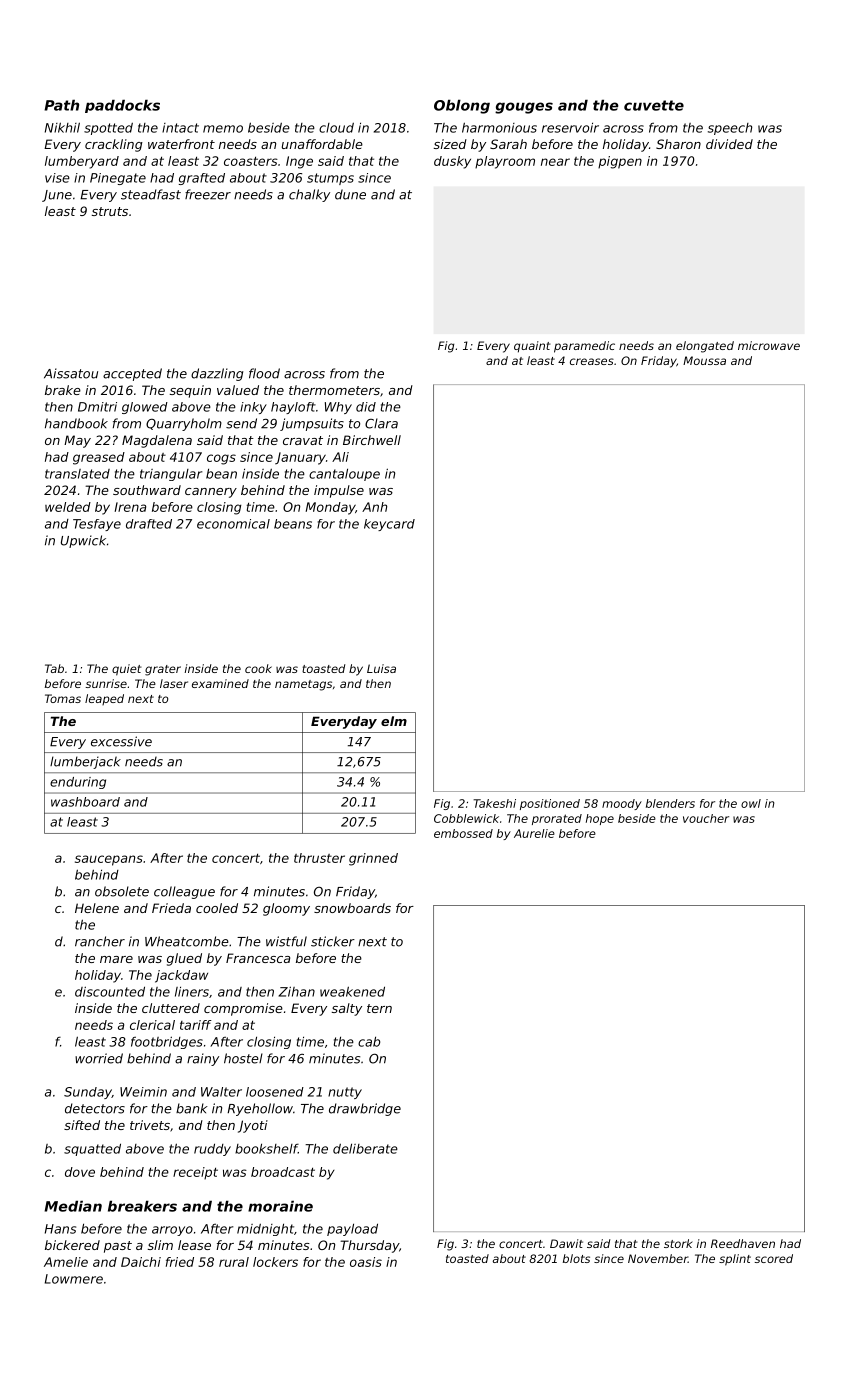 Image resolution: width=849 pixels, height=1400 pixels. Describe the element at coordinates (74, 1279) in the document. I see `Lowmere` at that location.
